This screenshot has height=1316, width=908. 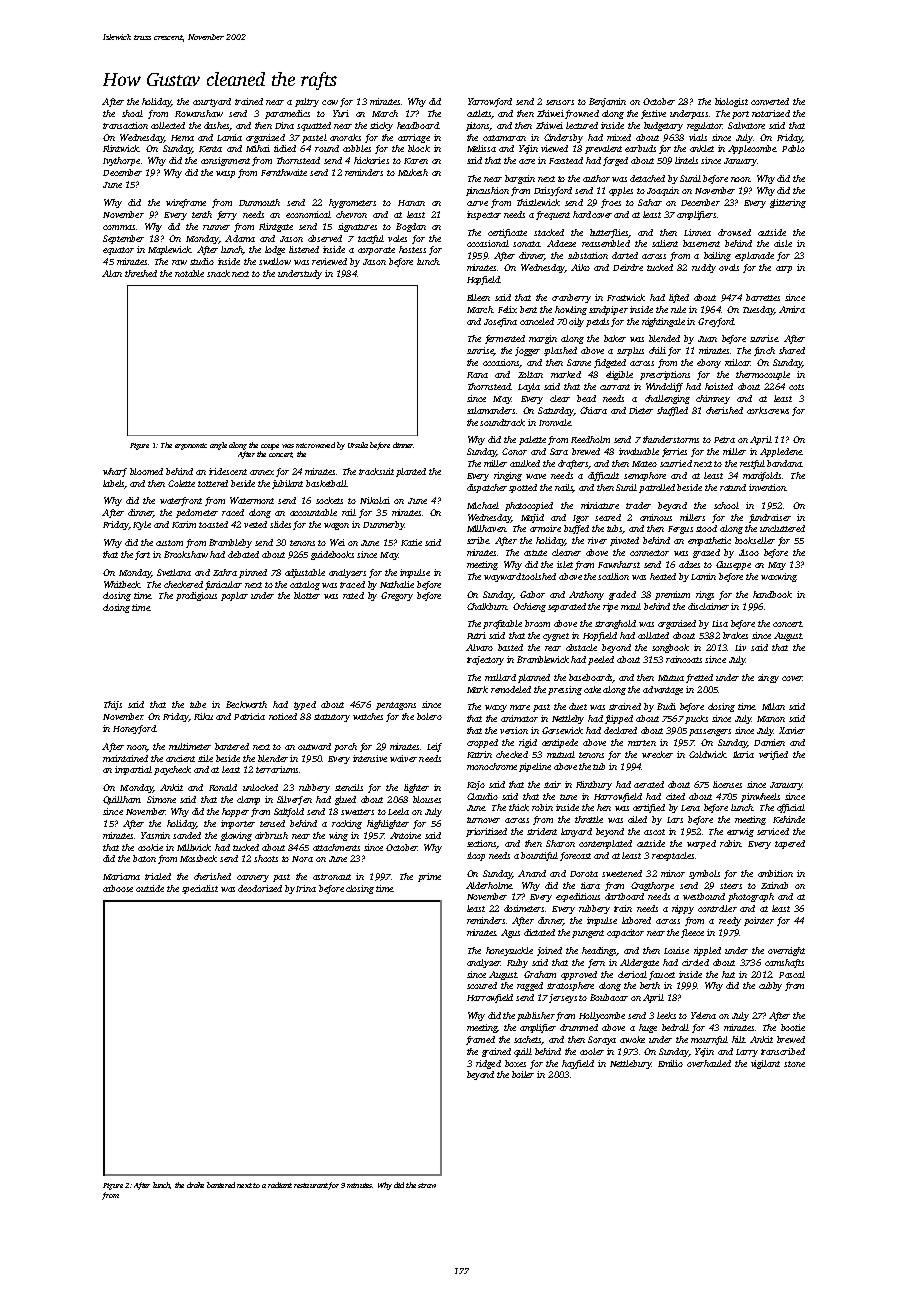 What do you see at coordinates (794, 1064) in the screenshot?
I see `stone` at bounding box center [794, 1064].
